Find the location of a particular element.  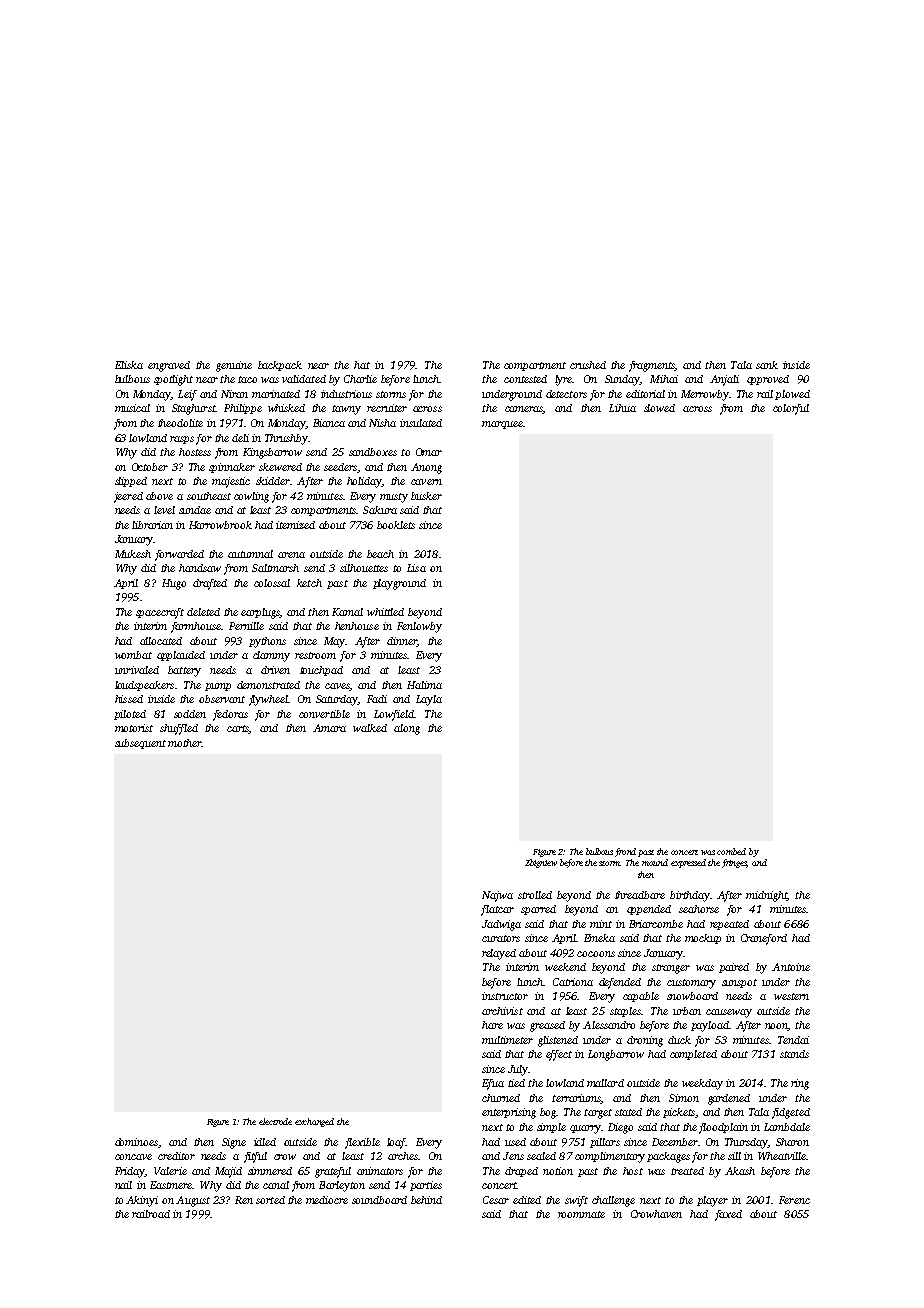

midnight is located at coordinates (766, 896).
